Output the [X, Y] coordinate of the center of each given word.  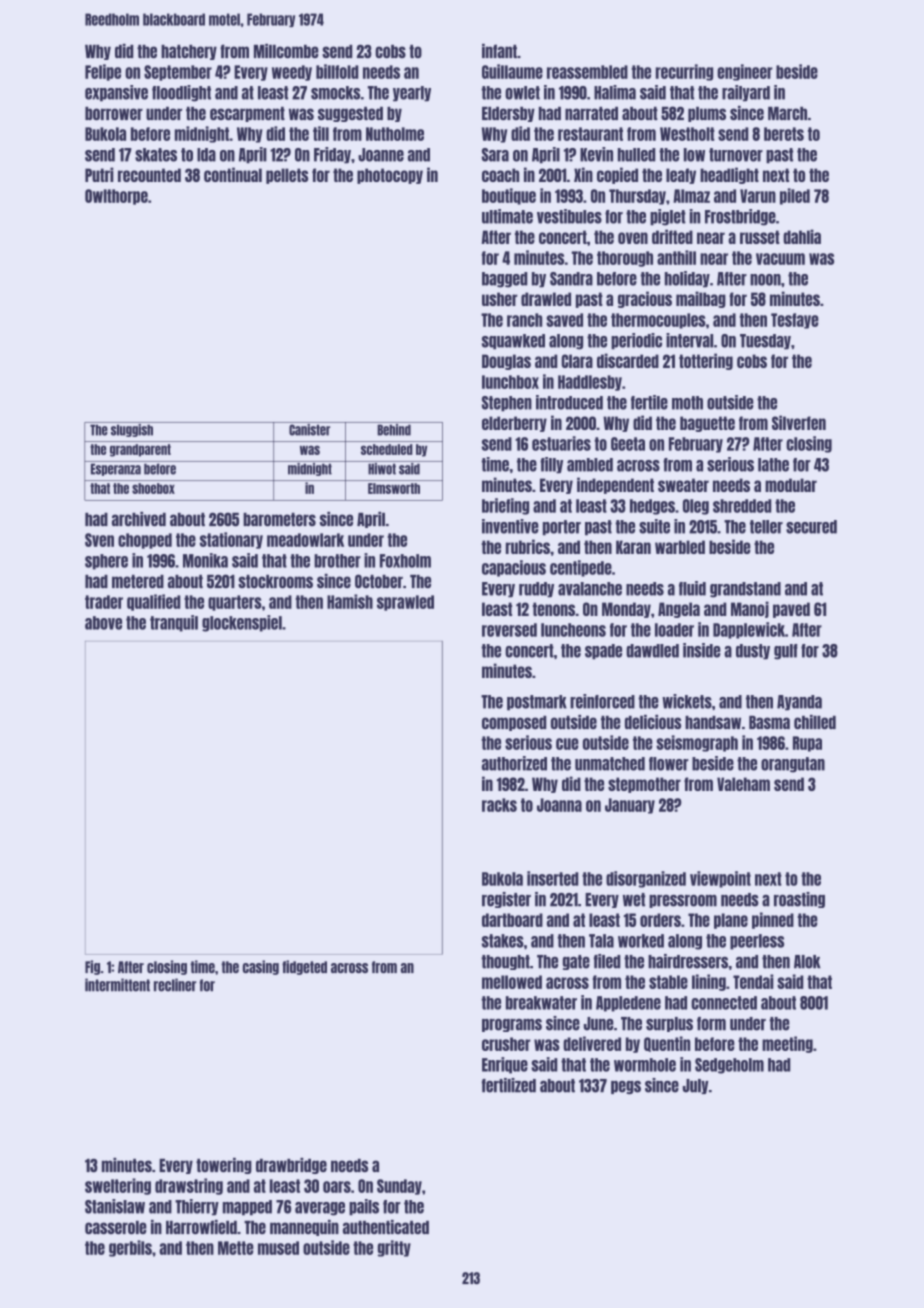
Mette [236, 1248]
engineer [745, 72]
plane [731, 921]
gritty [394, 1248]
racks [499, 805]
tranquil [174, 623]
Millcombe [286, 51]
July [696, 1086]
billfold [337, 71]
